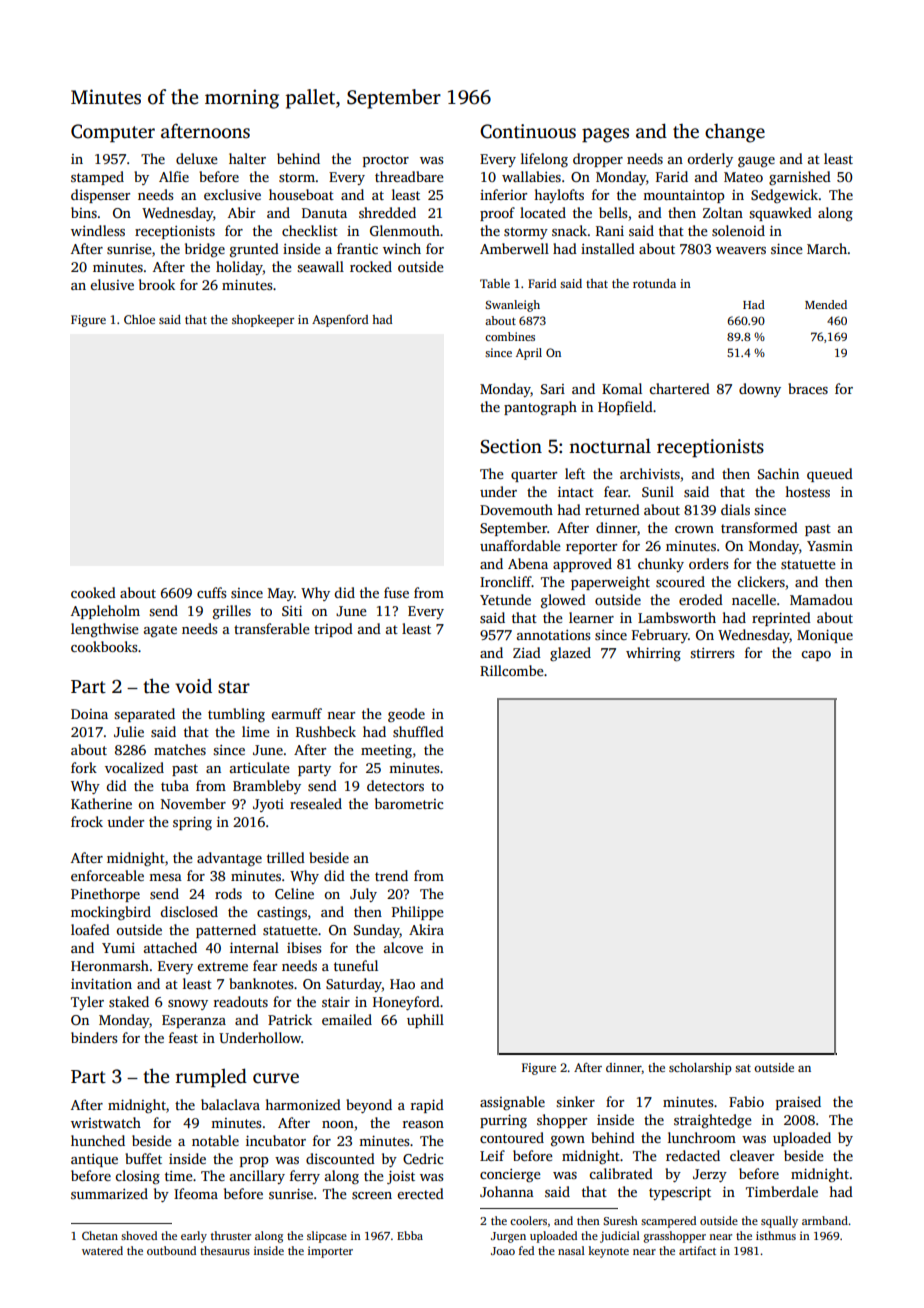  What do you see at coordinates (528, 131) in the image?
I see `Continuous` at bounding box center [528, 131].
